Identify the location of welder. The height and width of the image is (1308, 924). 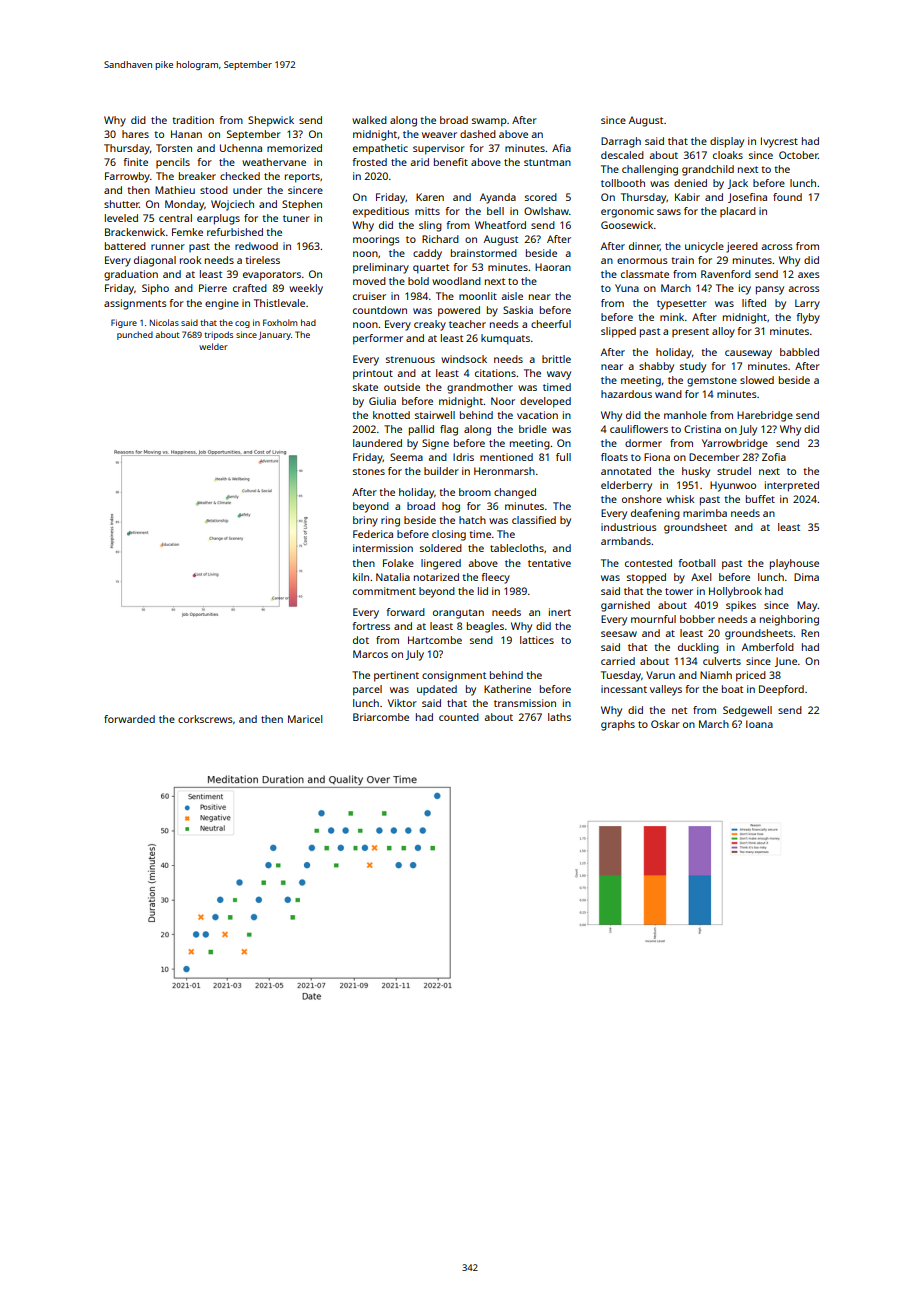
(213, 346).
